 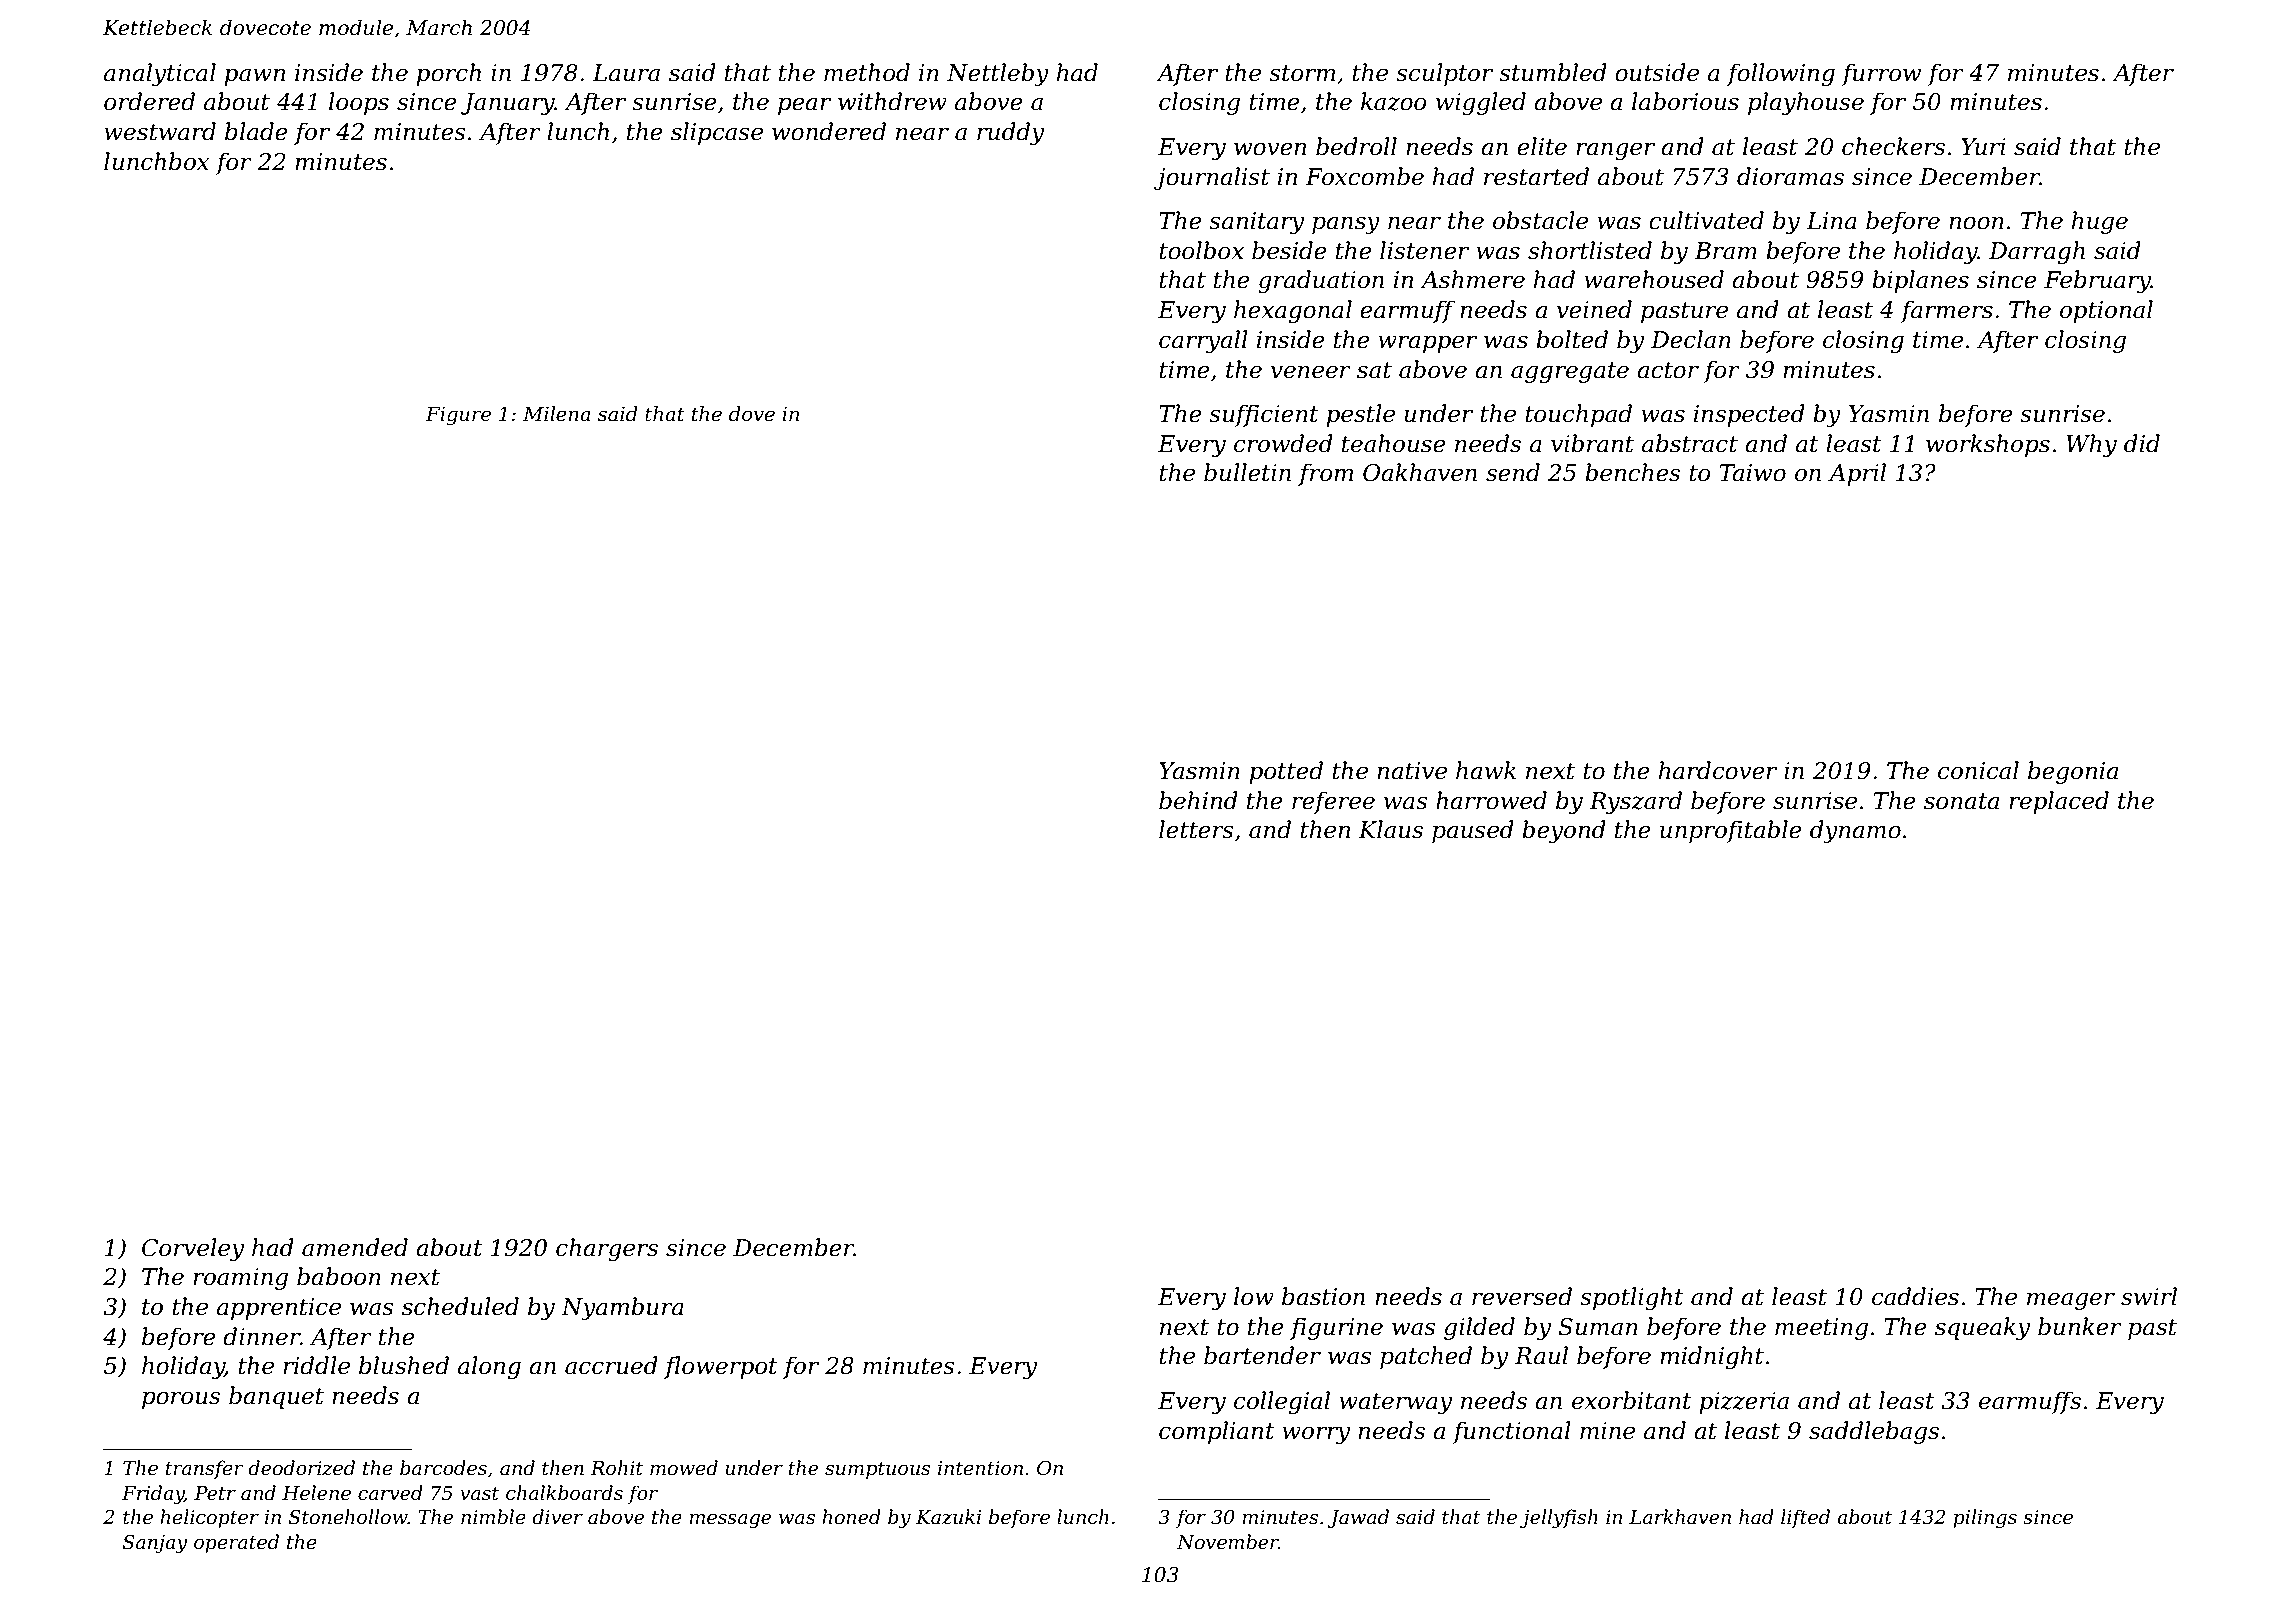 What do you see at coordinates (2091, 445) in the document?
I see `Why` at bounding box center [2091, 445].
